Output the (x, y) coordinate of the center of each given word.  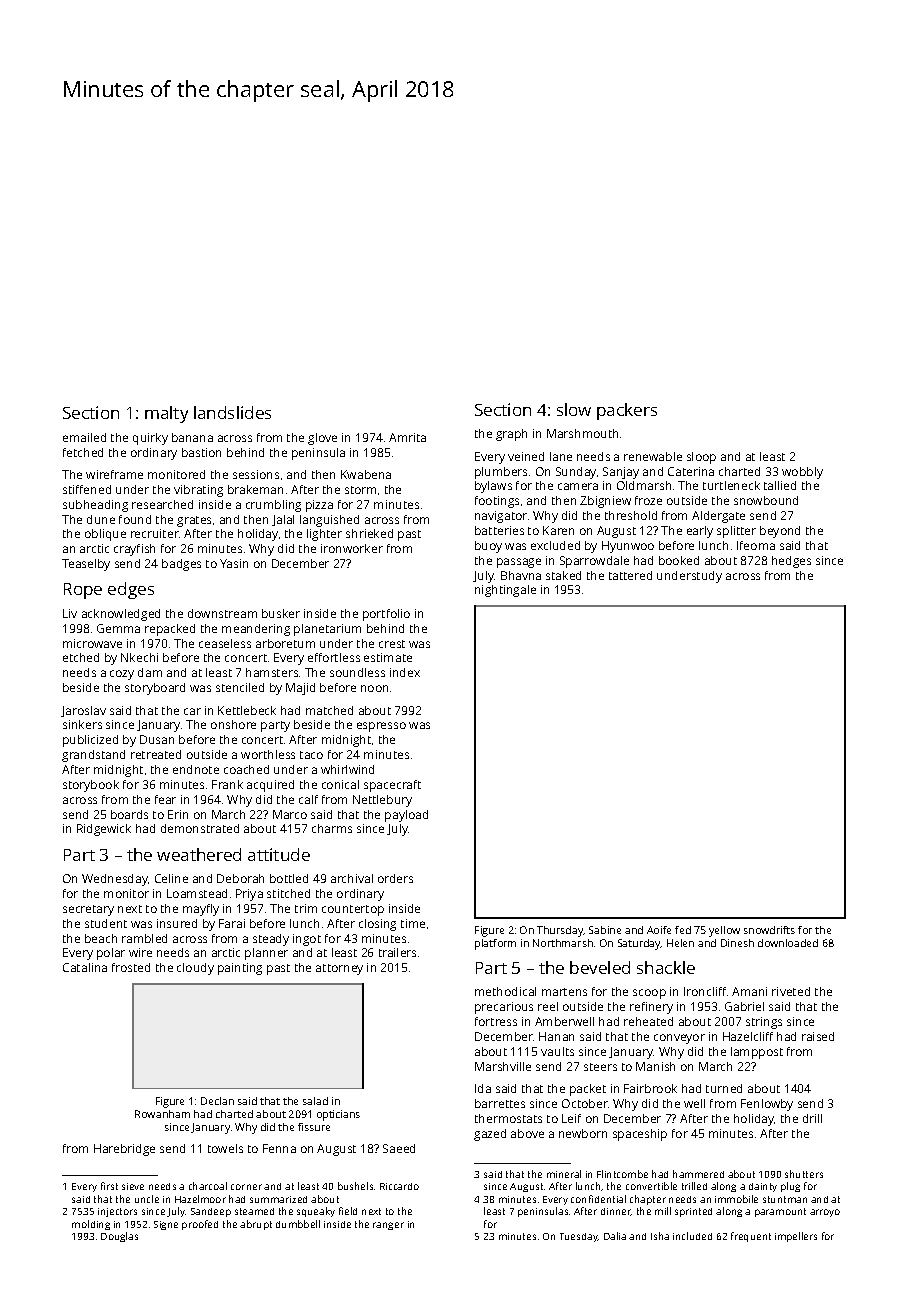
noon (374, 688)
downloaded (788, 943)
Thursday (560, 931)
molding (91, 1225)
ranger (388, 1226)
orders (395, 878)
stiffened (87, 489)
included (692, 1236)
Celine (171, 878)
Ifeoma (756, 545)
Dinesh (737, 943)
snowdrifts (769, 930)
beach (101, 938)
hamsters (272, 672)
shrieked (369, 533)
